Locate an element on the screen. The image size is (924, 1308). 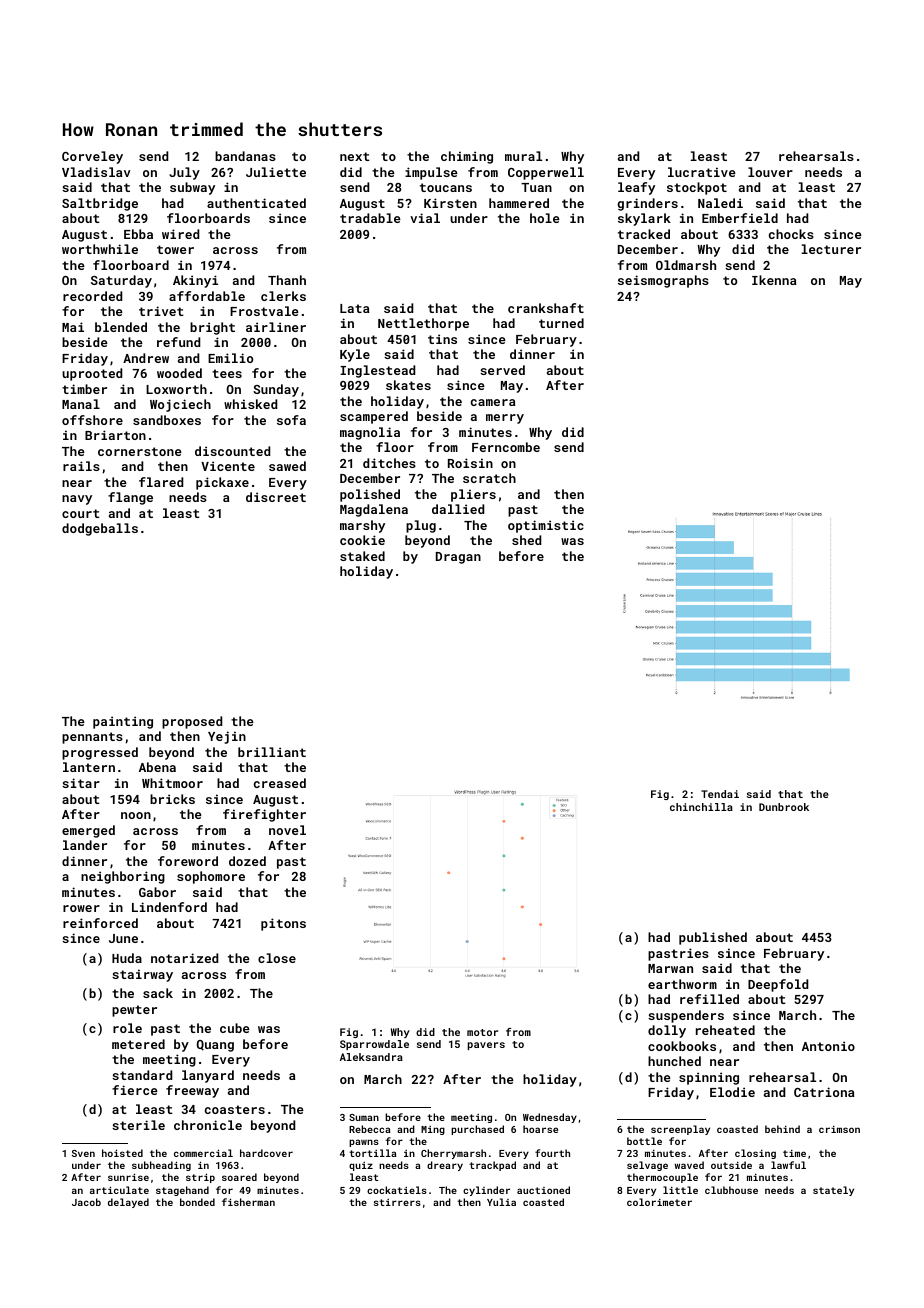
Tendai is located at coordinates (720, 794).
